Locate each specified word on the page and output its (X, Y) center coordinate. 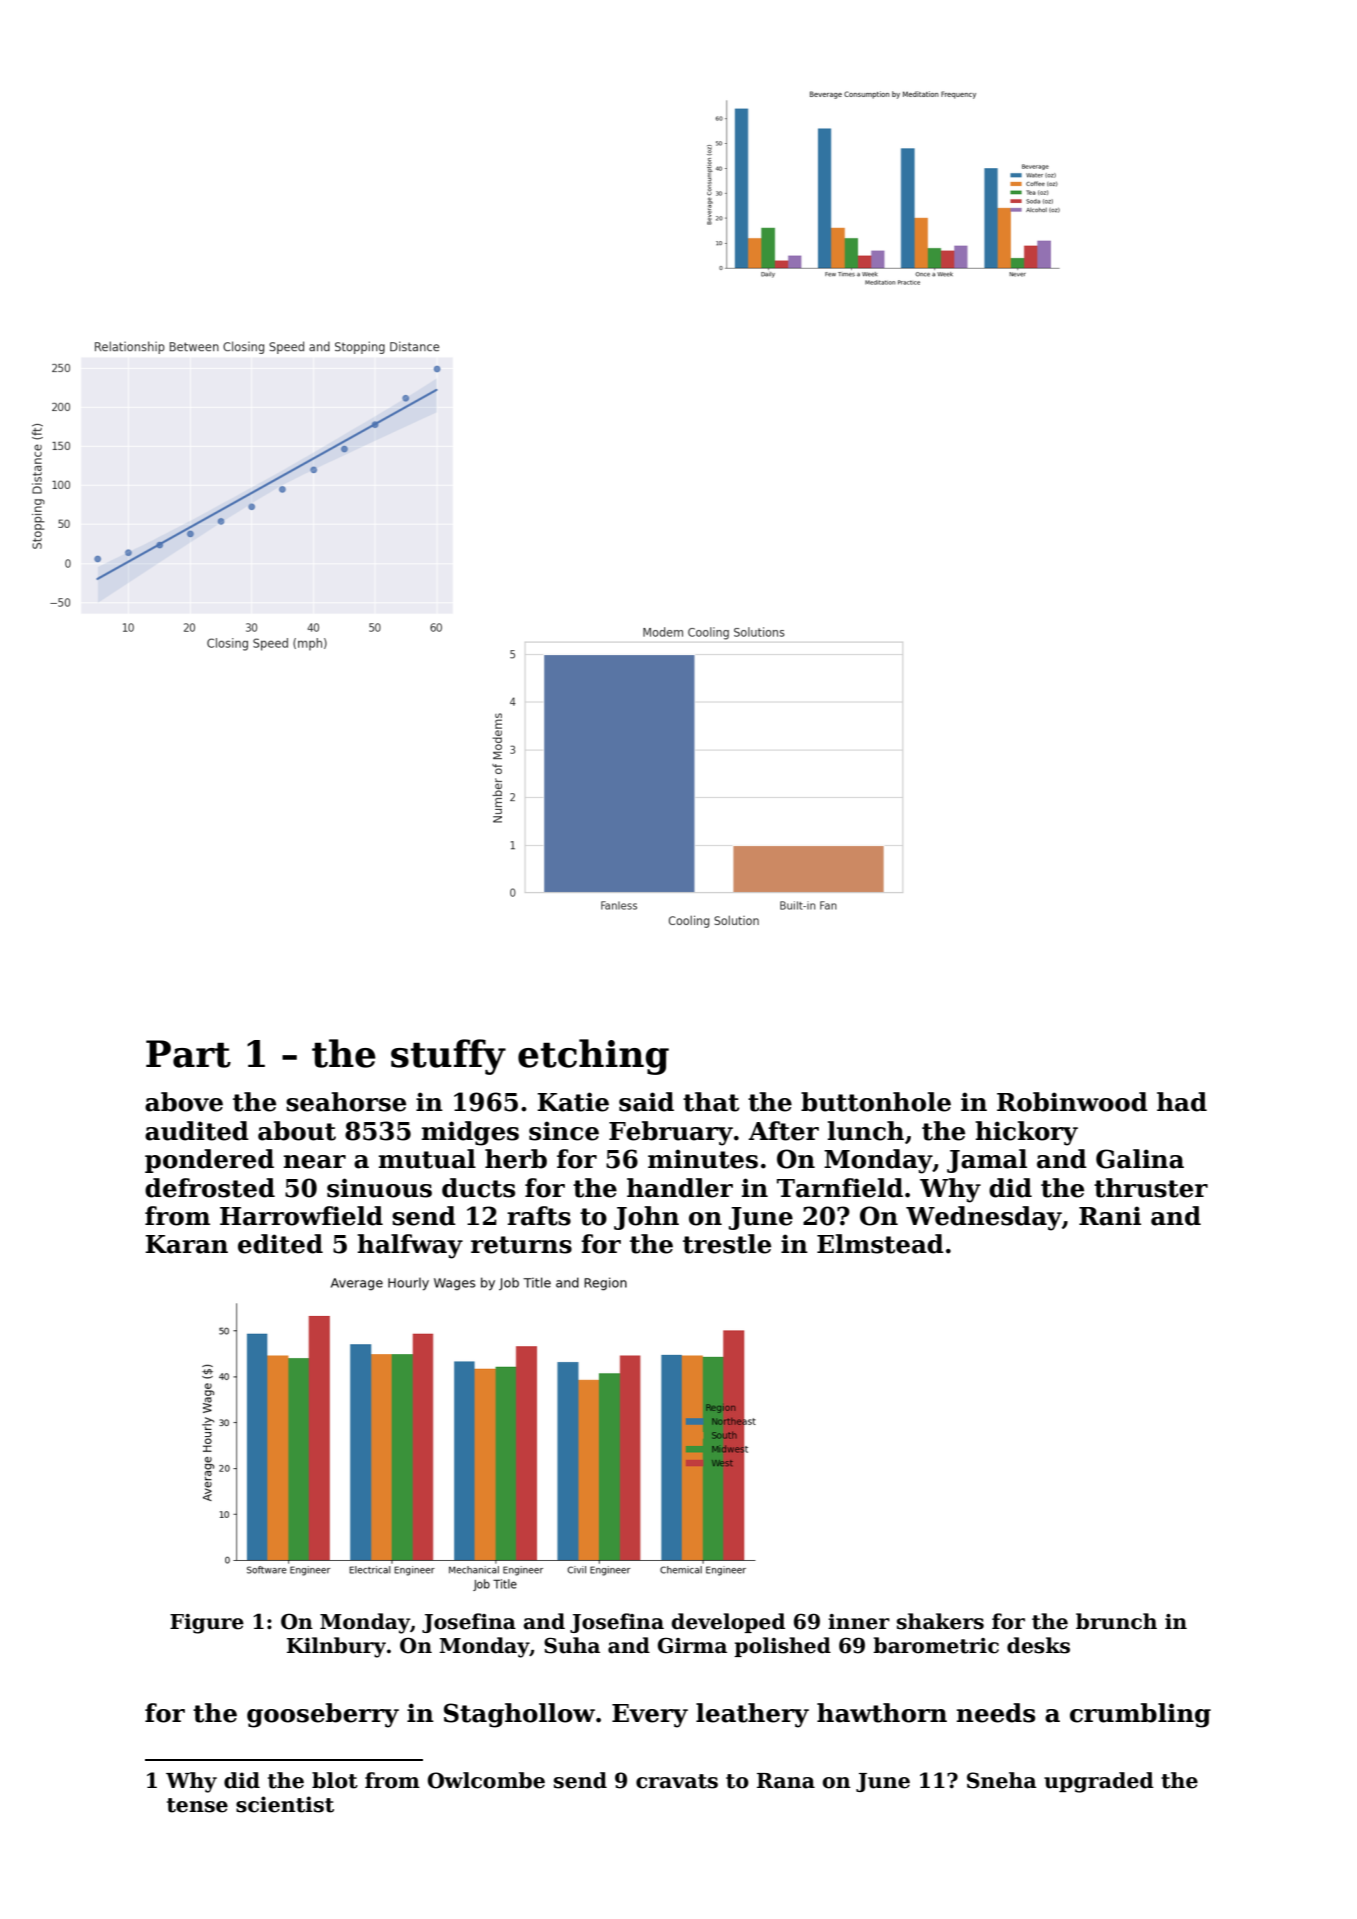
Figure (207, 1624)
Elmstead (880, 1244)
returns (521, 1245)
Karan (186, 1244)
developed (728, 1623)
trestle (727, 1244)
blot (335, 1780)
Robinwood (1072, 1102)
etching (593, 1057)
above (184, 1102)
